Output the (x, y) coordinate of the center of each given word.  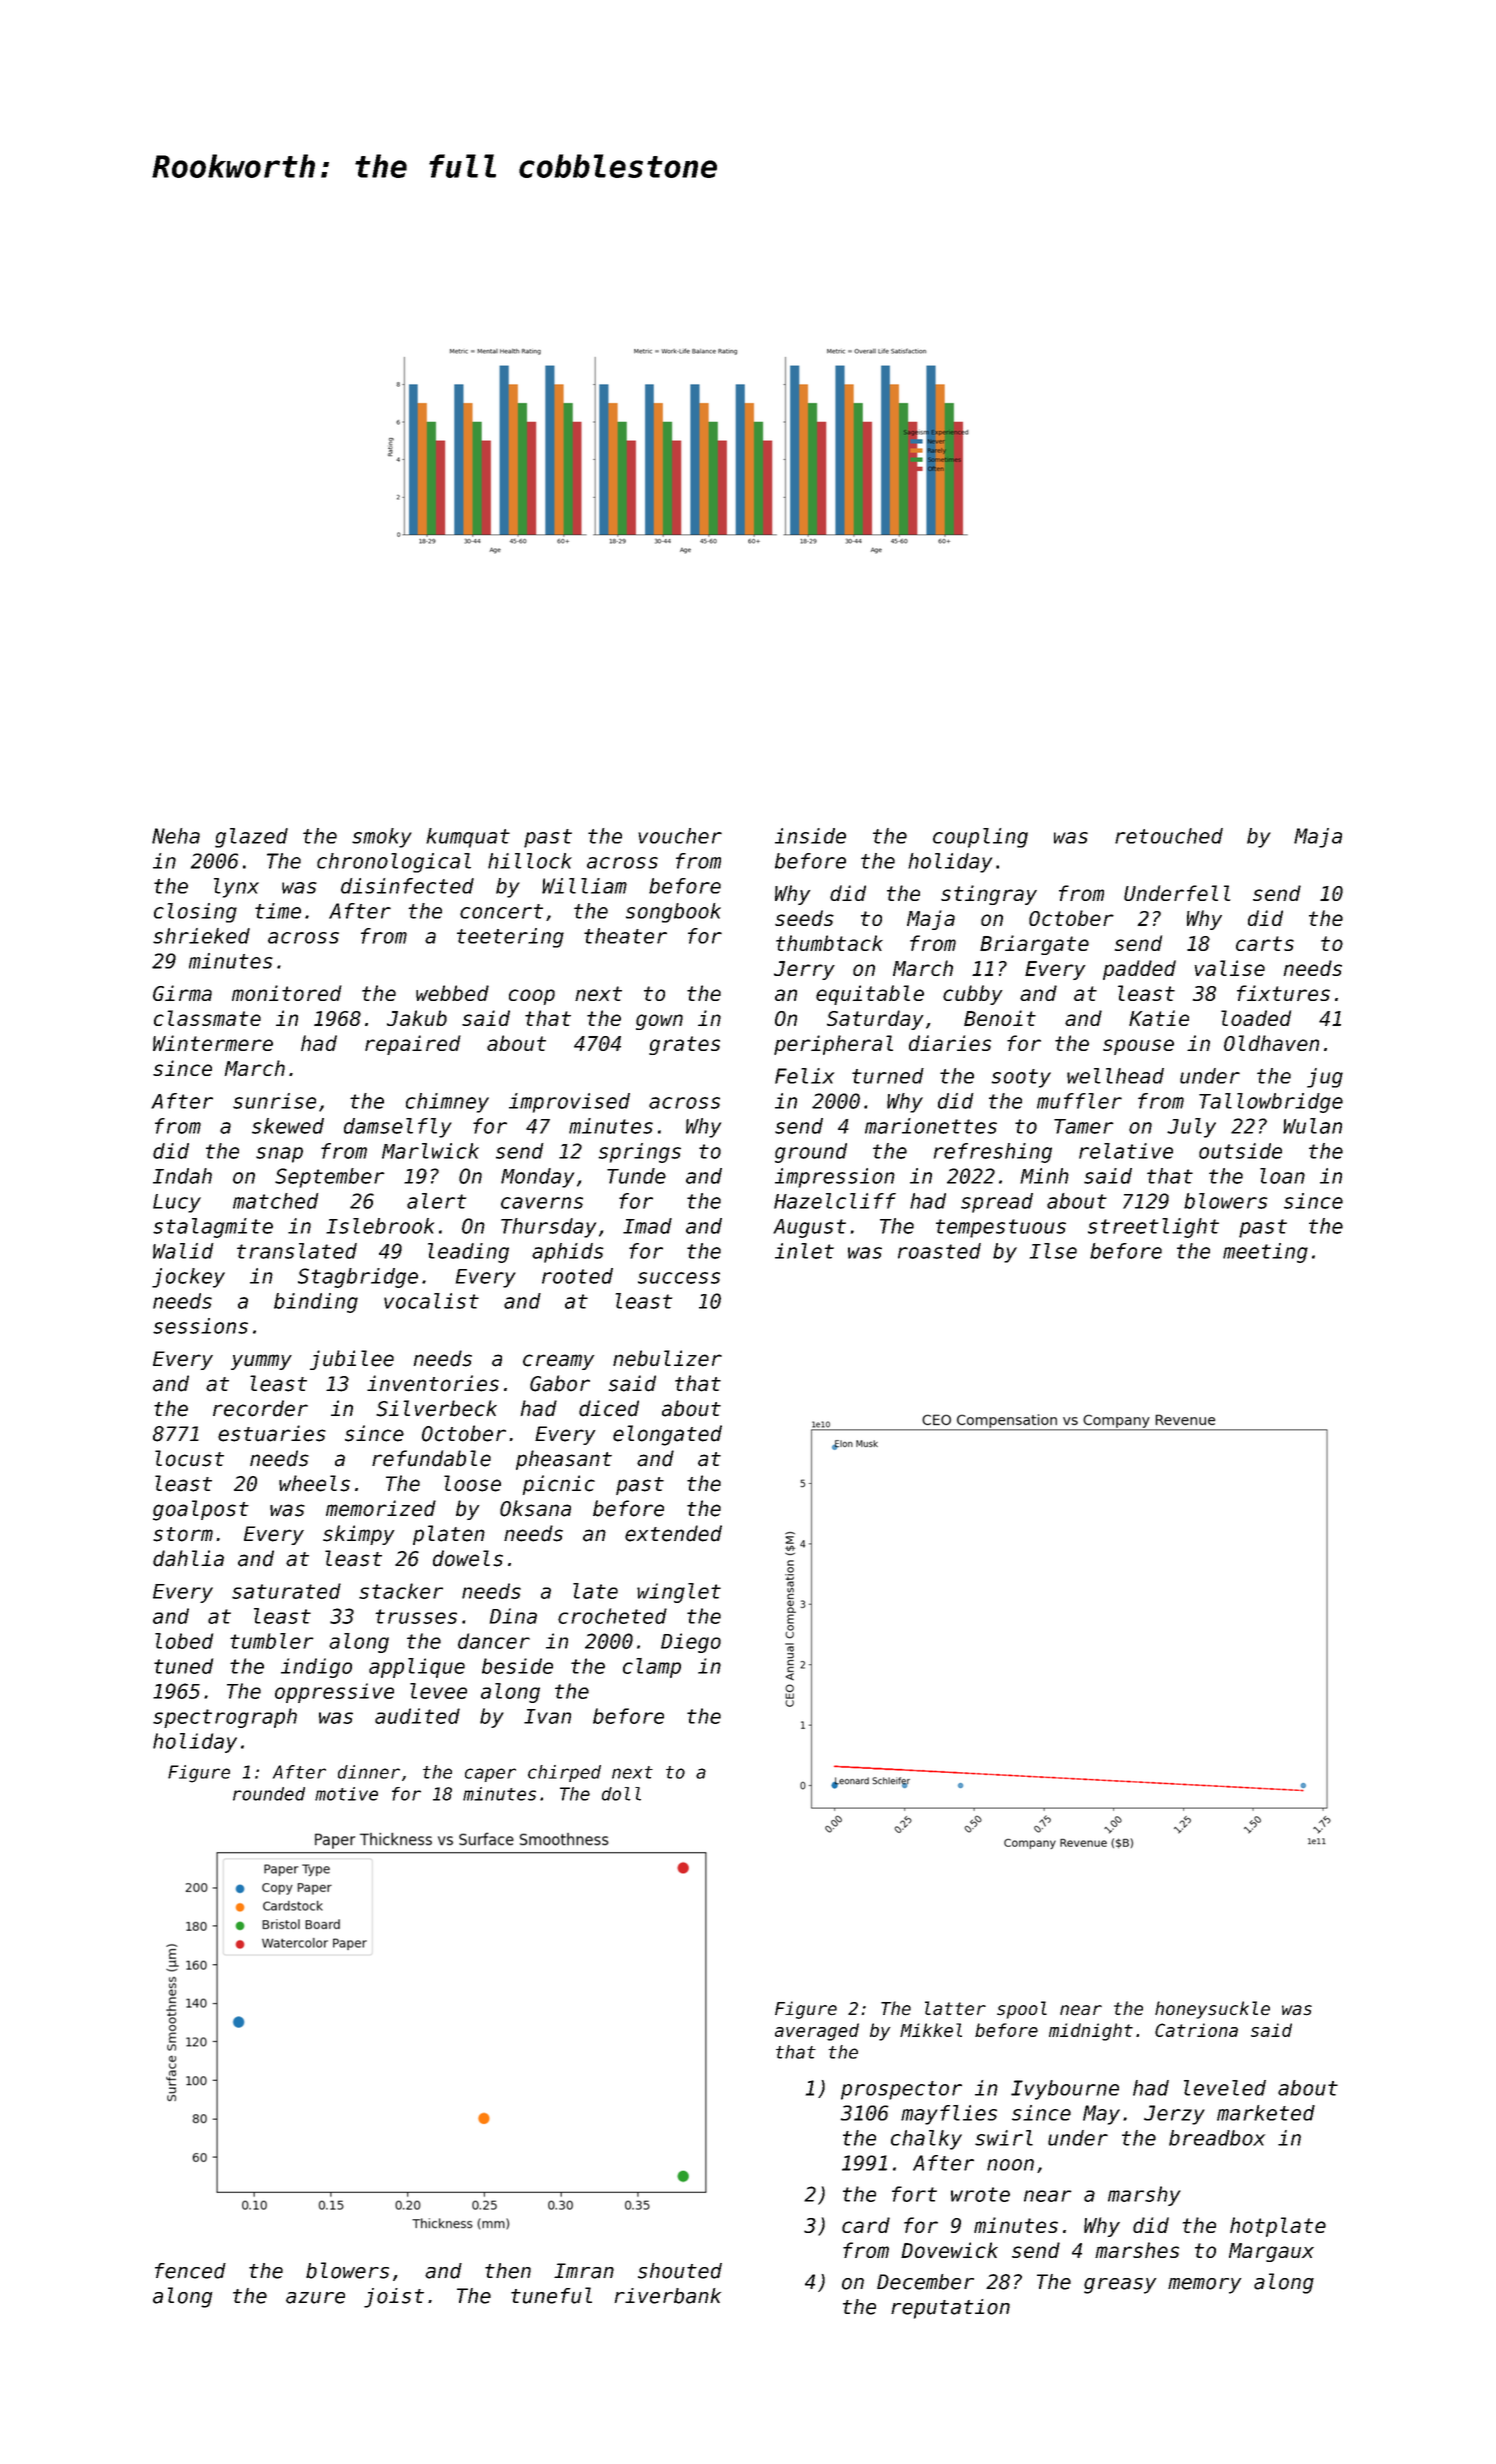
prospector (901, 2090)
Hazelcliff (835, 1201)
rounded (269, 1794)
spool (1022, 2010)
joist (394, 2298)
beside (517, 1666)
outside (1240, 1151)
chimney (447, 1103)
